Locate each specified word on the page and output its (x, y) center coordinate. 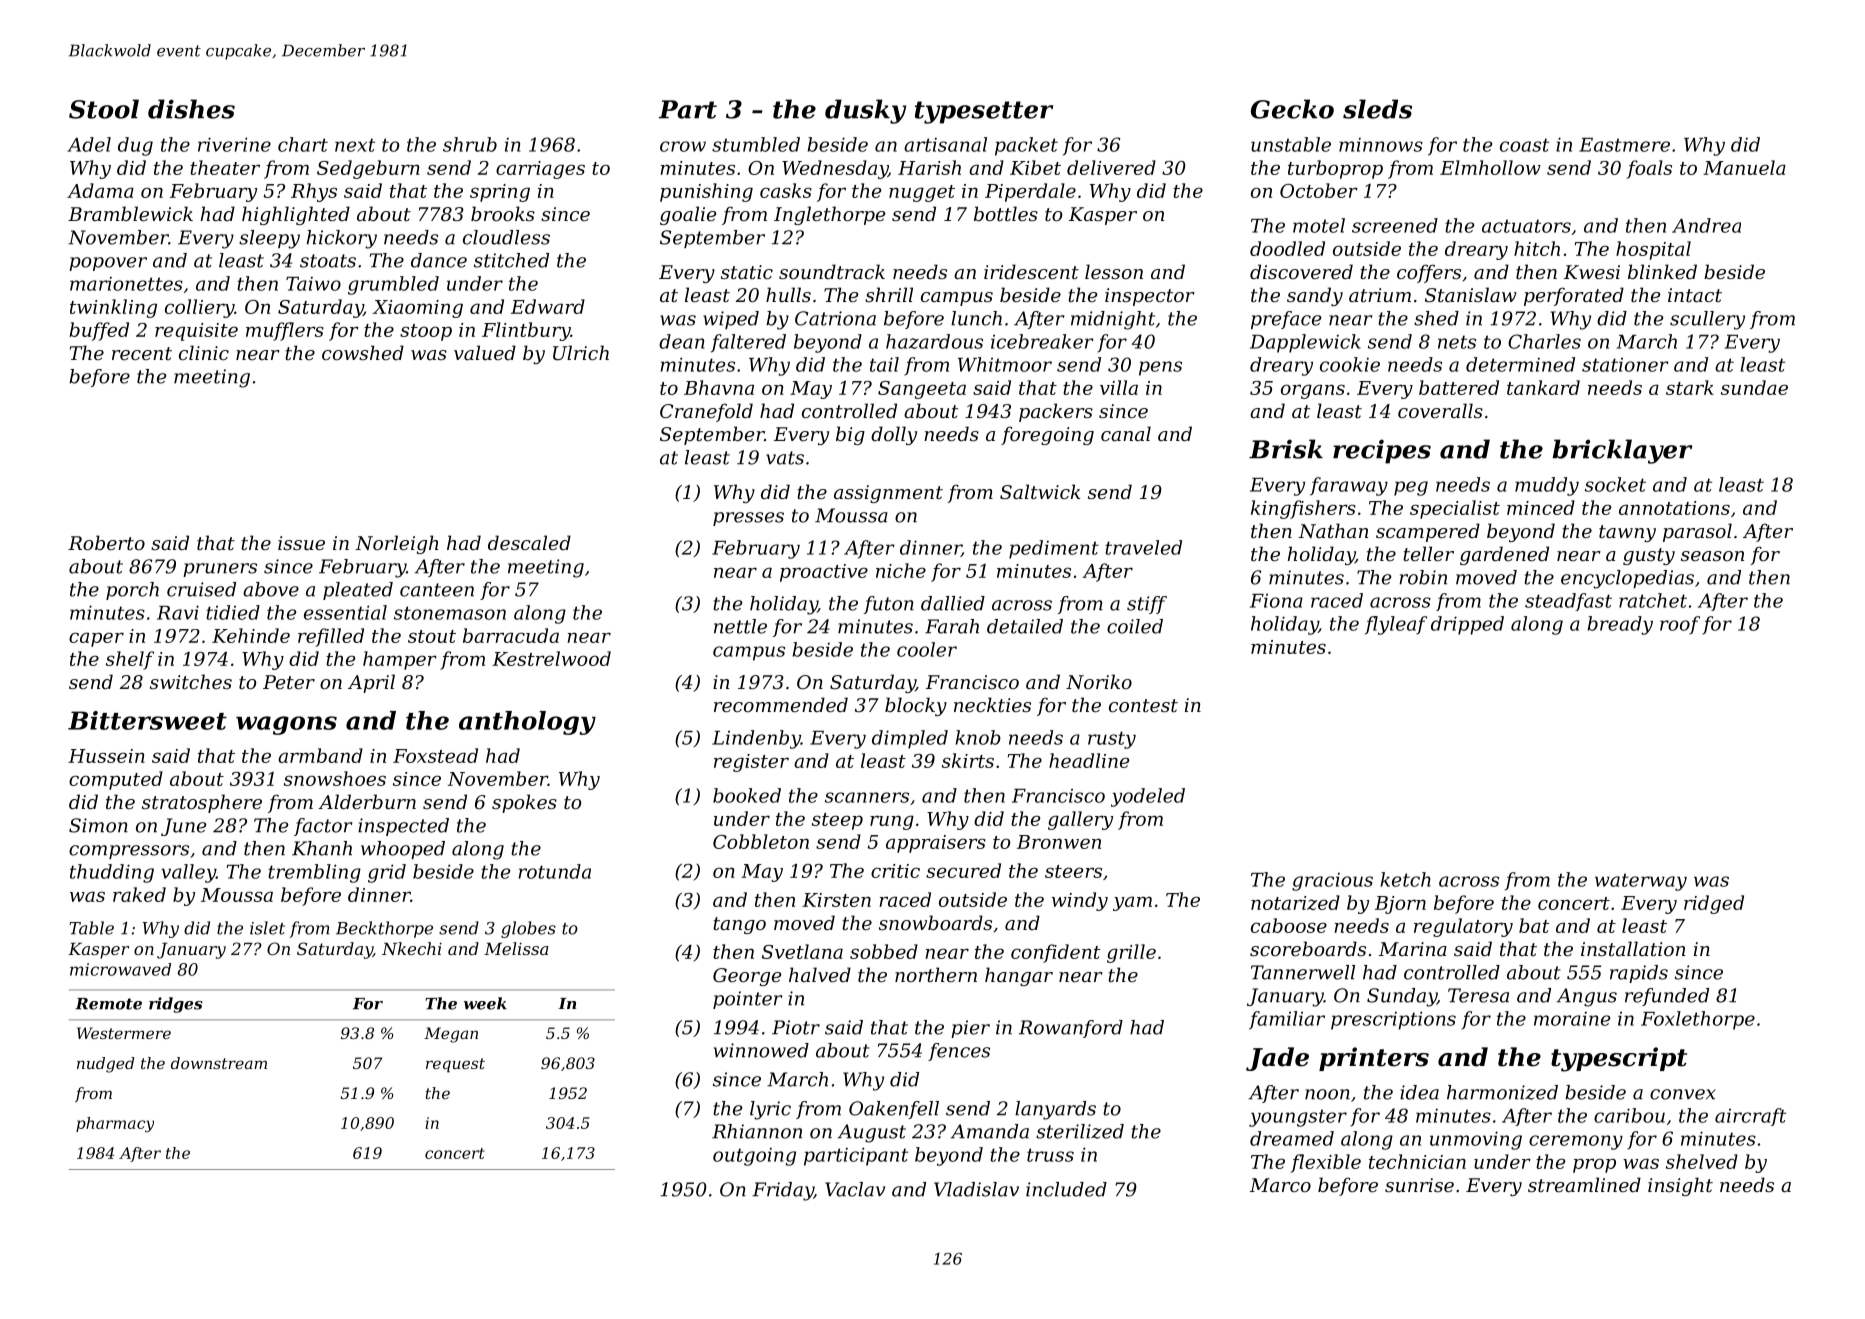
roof (1680, 625)
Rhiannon (757, 1131)
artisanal (945, 144)
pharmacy (115, 1124)
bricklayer (1622, 451)
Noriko (1099, 682)
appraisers (936, 844)
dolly (894, 435)
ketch (1405, 879)
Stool (104, 109)
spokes (524, 803)
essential (345, 612)
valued (485, 352)
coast (1524, 145)
